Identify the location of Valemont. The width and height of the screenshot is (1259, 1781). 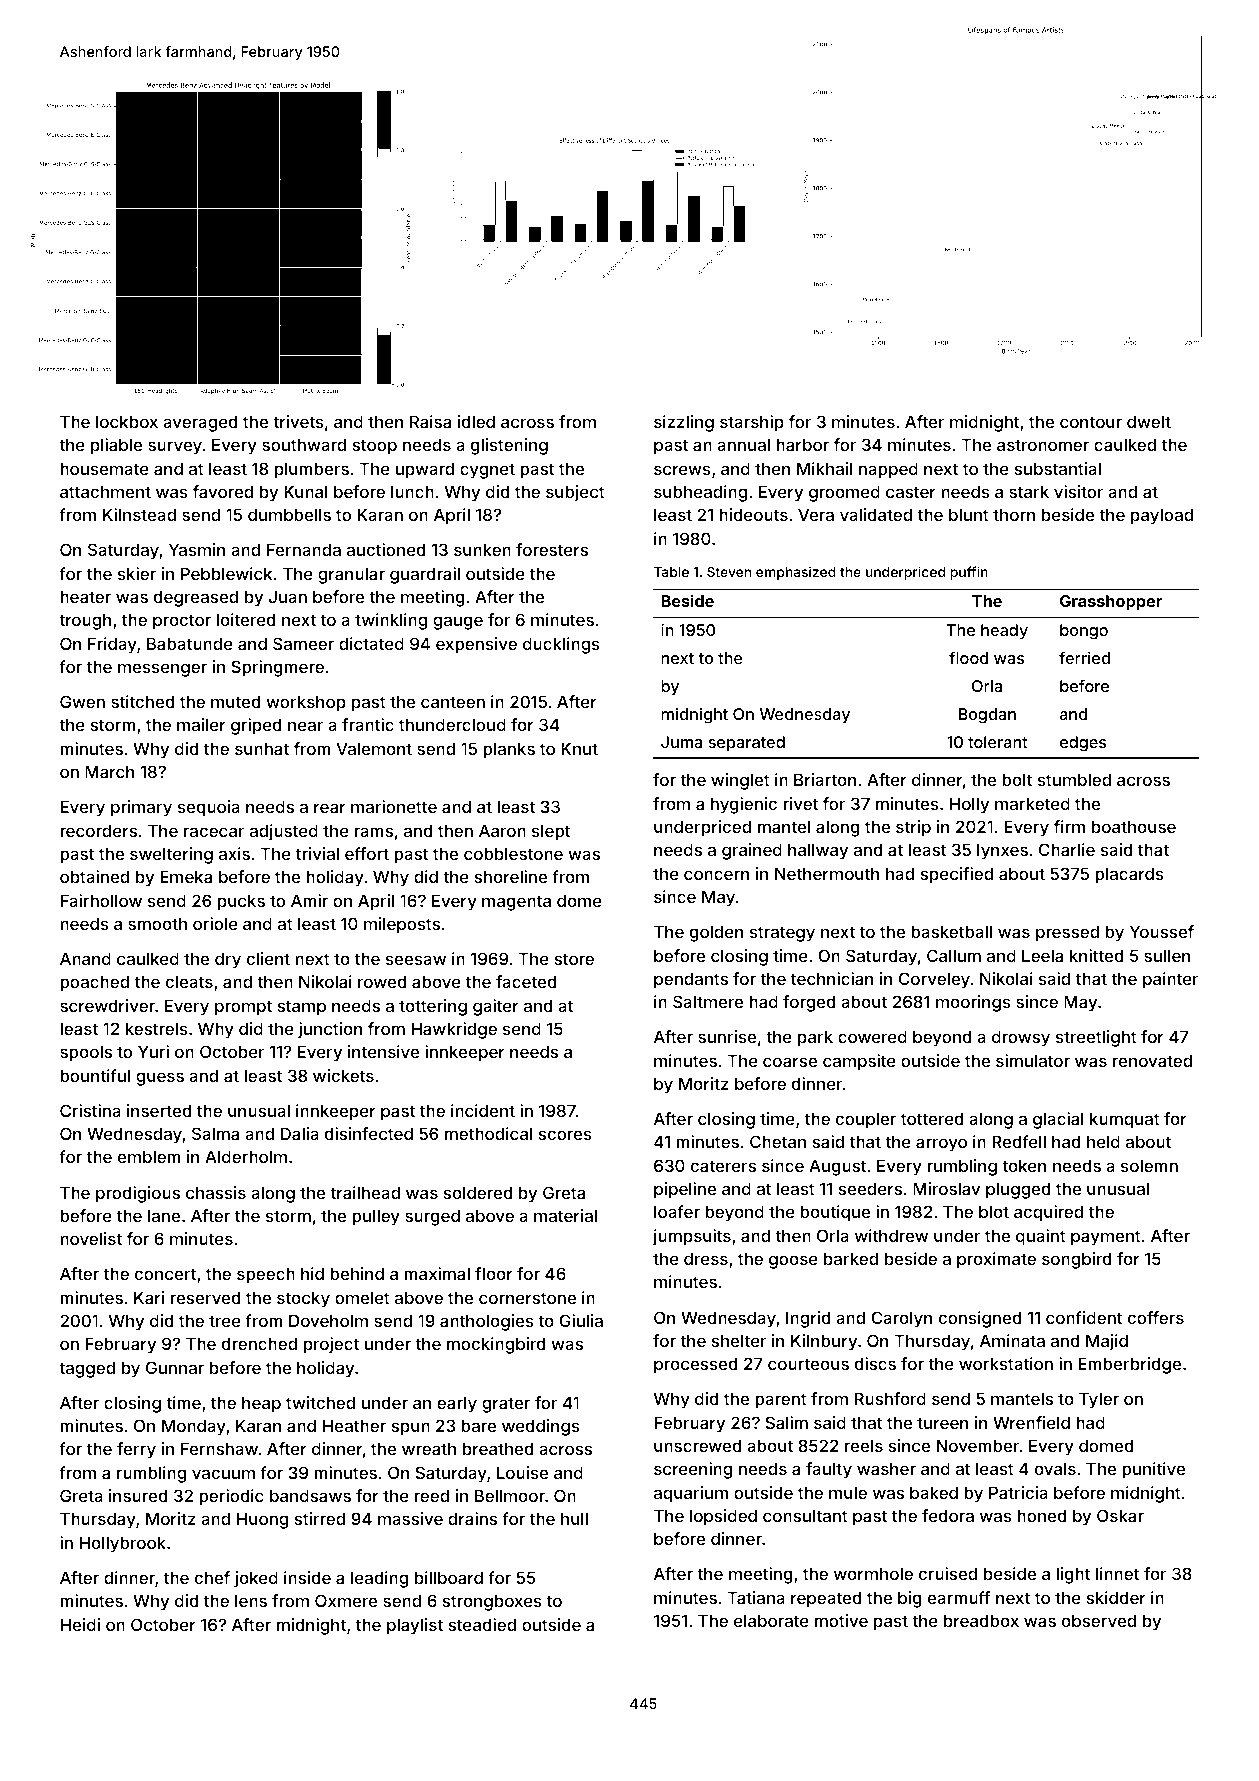
(374, 748).
